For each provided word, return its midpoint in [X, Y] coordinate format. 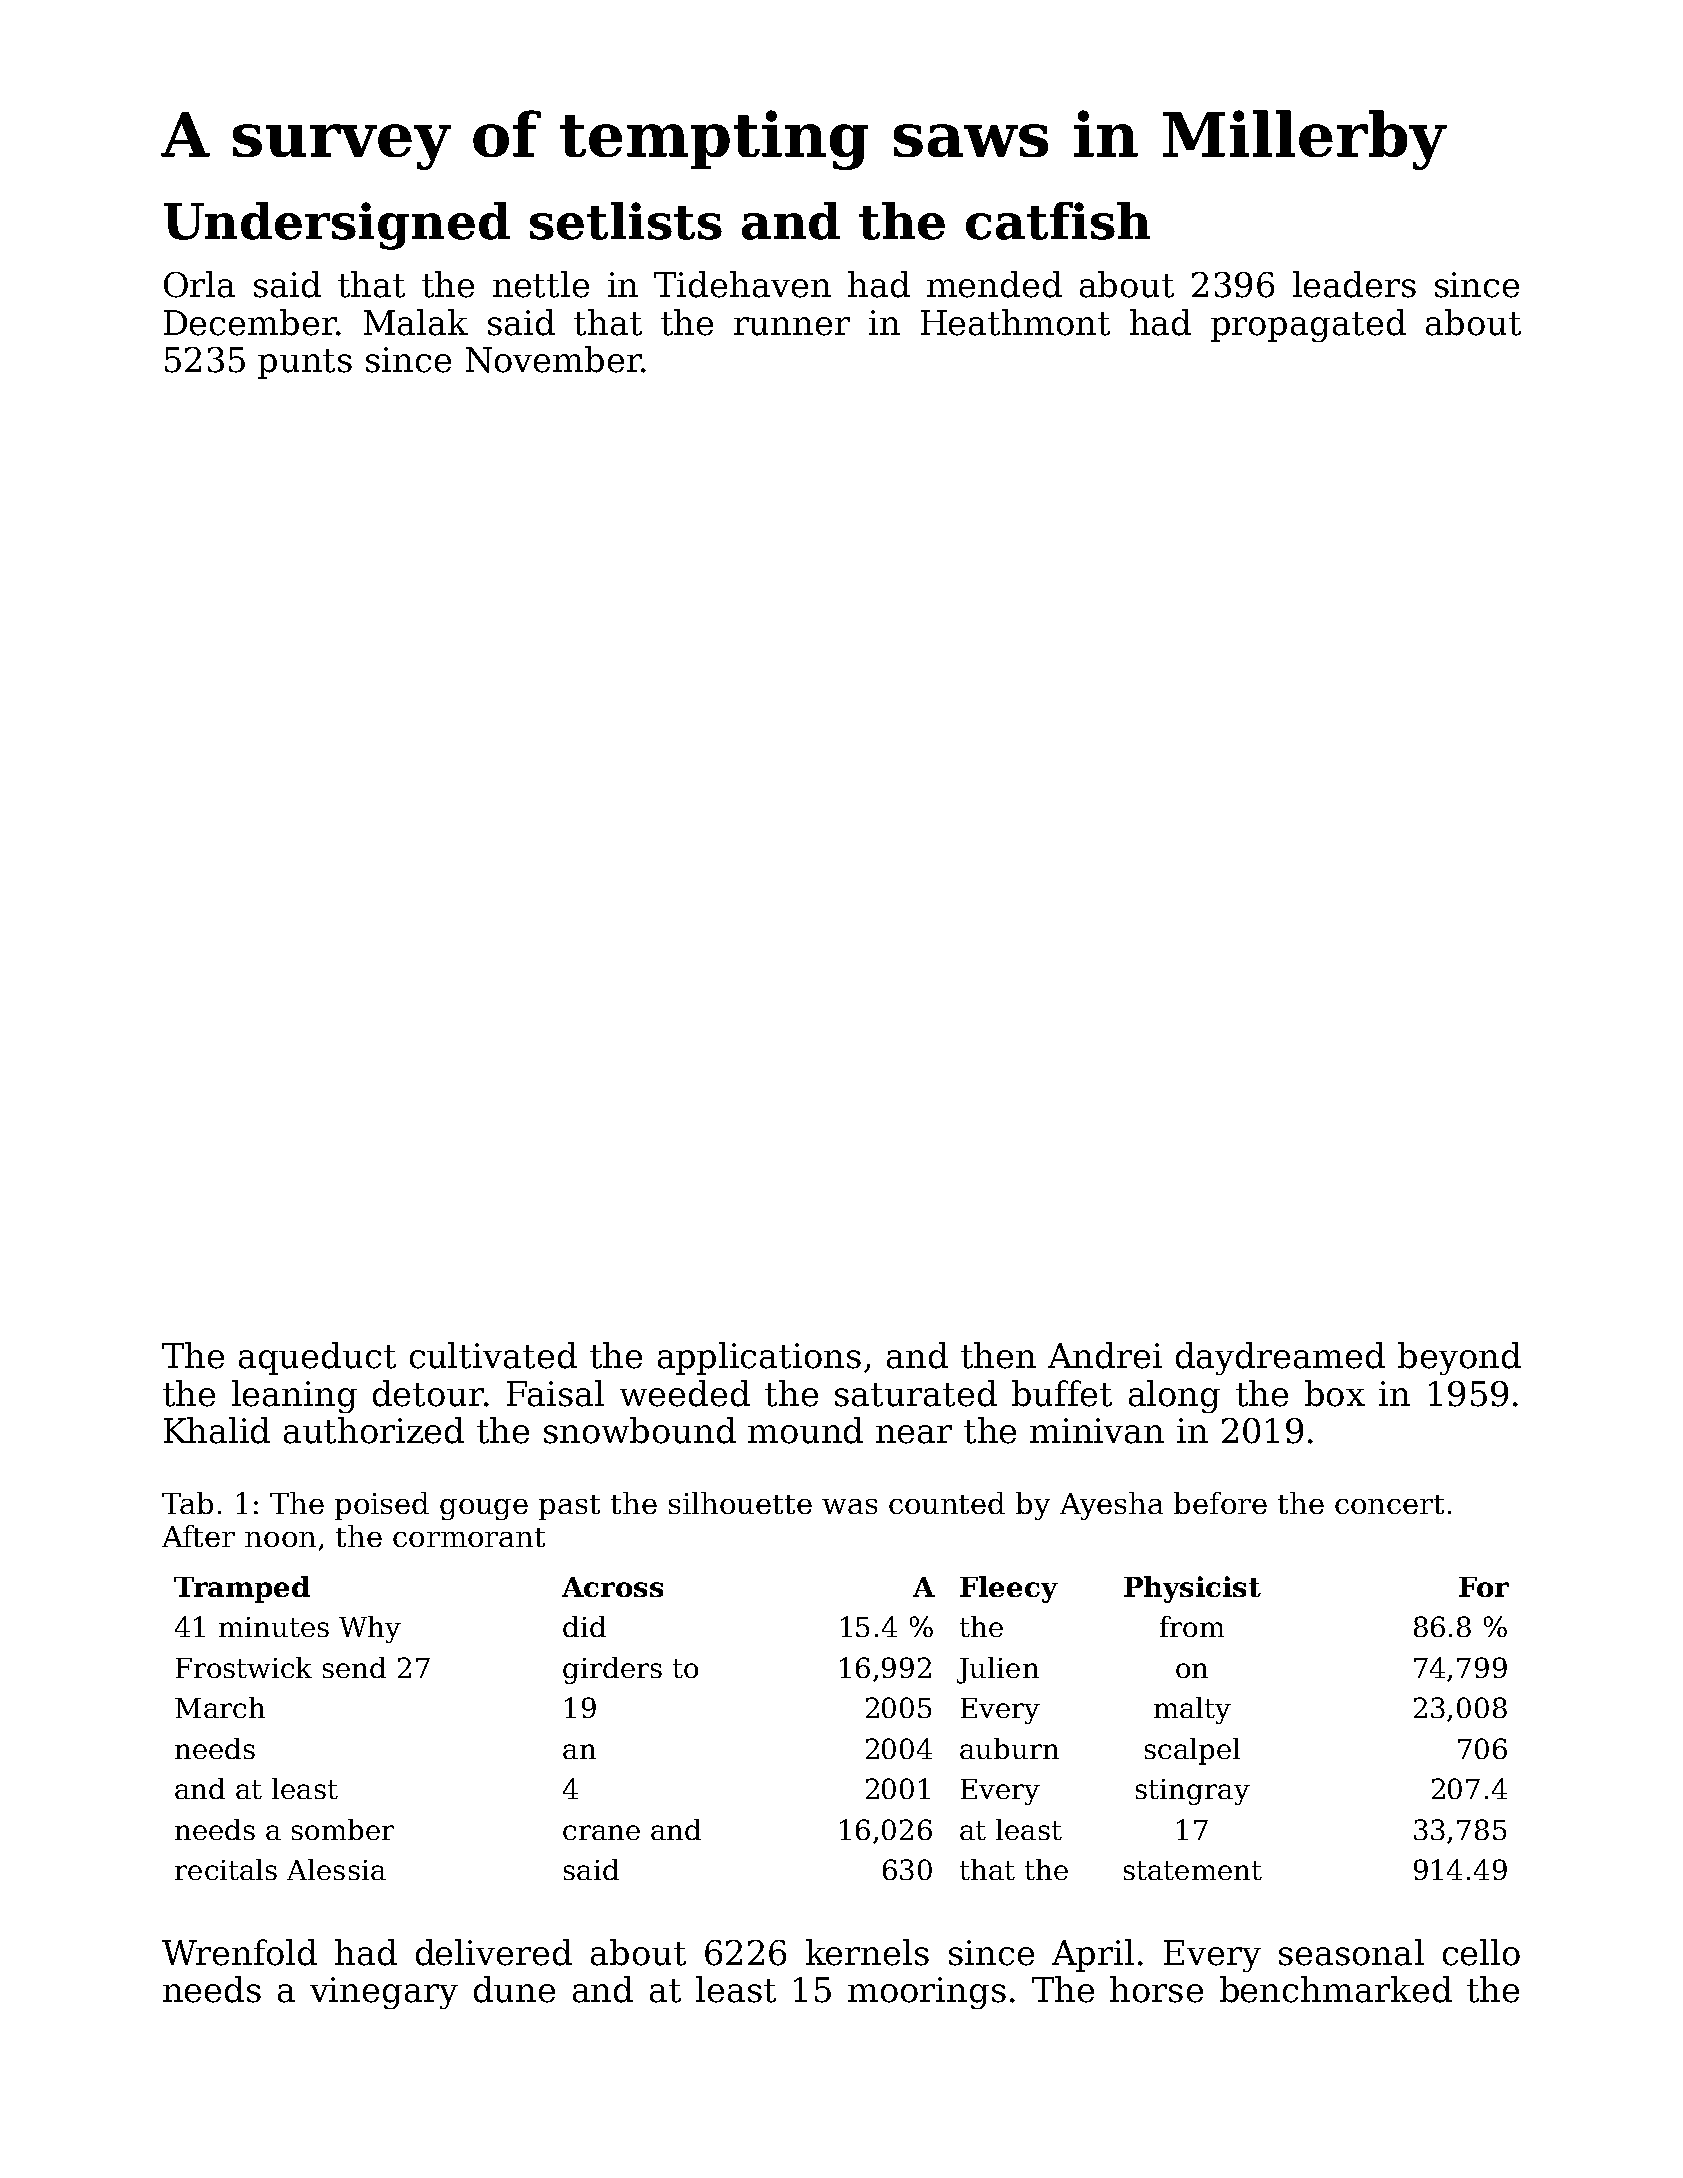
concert [1389, 1504]
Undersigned [337, 226]
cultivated [493, 1355]
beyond [1459, 1358]
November [554, 359]
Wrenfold [239, 1952]
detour [428, 1393]
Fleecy [1009, 1589]
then [998, 1355]
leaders [1354, 284]
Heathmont [1015, 322]
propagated [1308, 325]
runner [792, 326]
